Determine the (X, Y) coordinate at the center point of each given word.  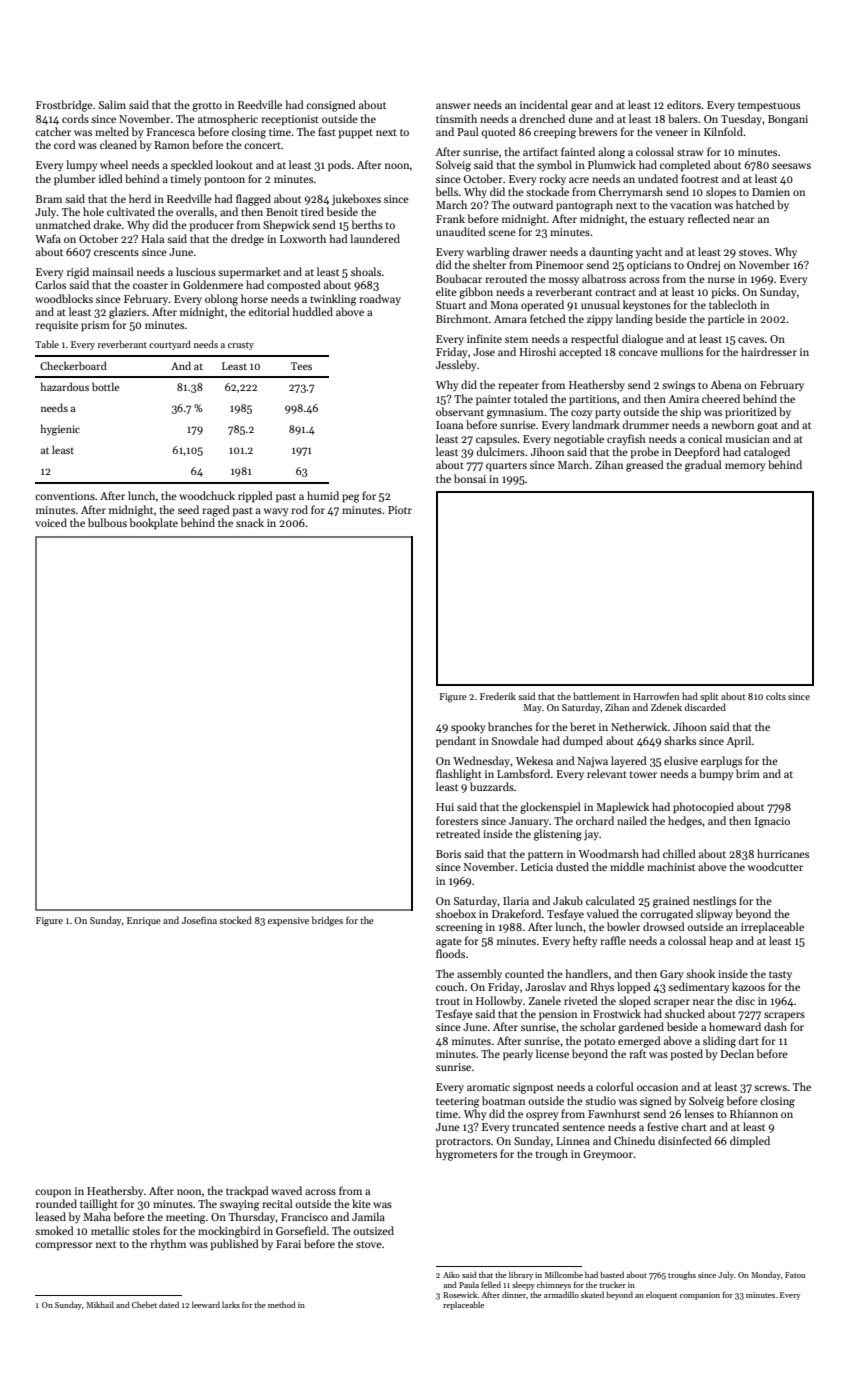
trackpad (247, 1192)
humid (323, 495)
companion (700, 1296)
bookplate (154, 524)
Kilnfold (723, 131)
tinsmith (456, 118)
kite (361, 1203)
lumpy (82, 166)
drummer (646, 424)
